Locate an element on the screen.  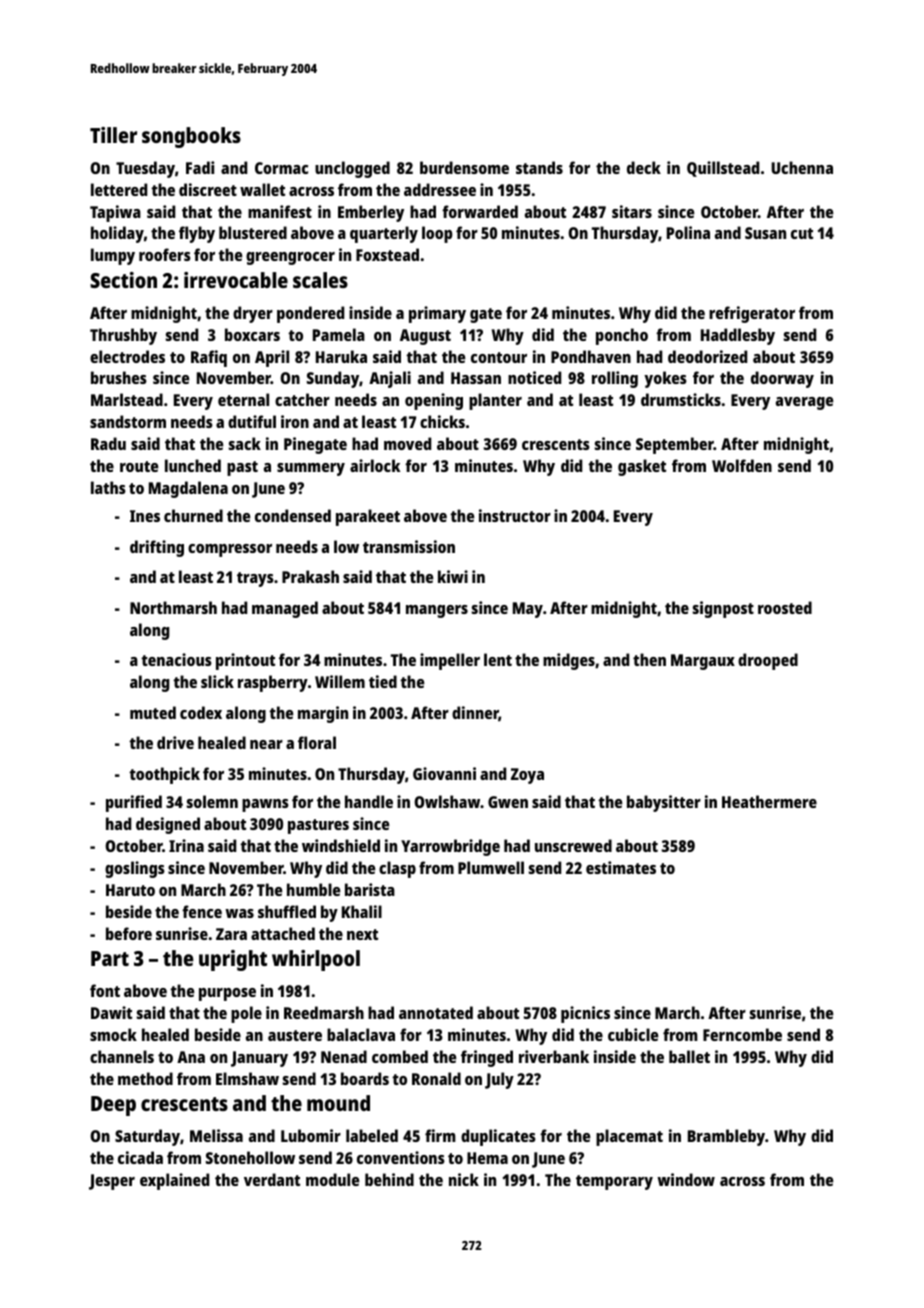
Anjali is located at coordinates (390, 379).
